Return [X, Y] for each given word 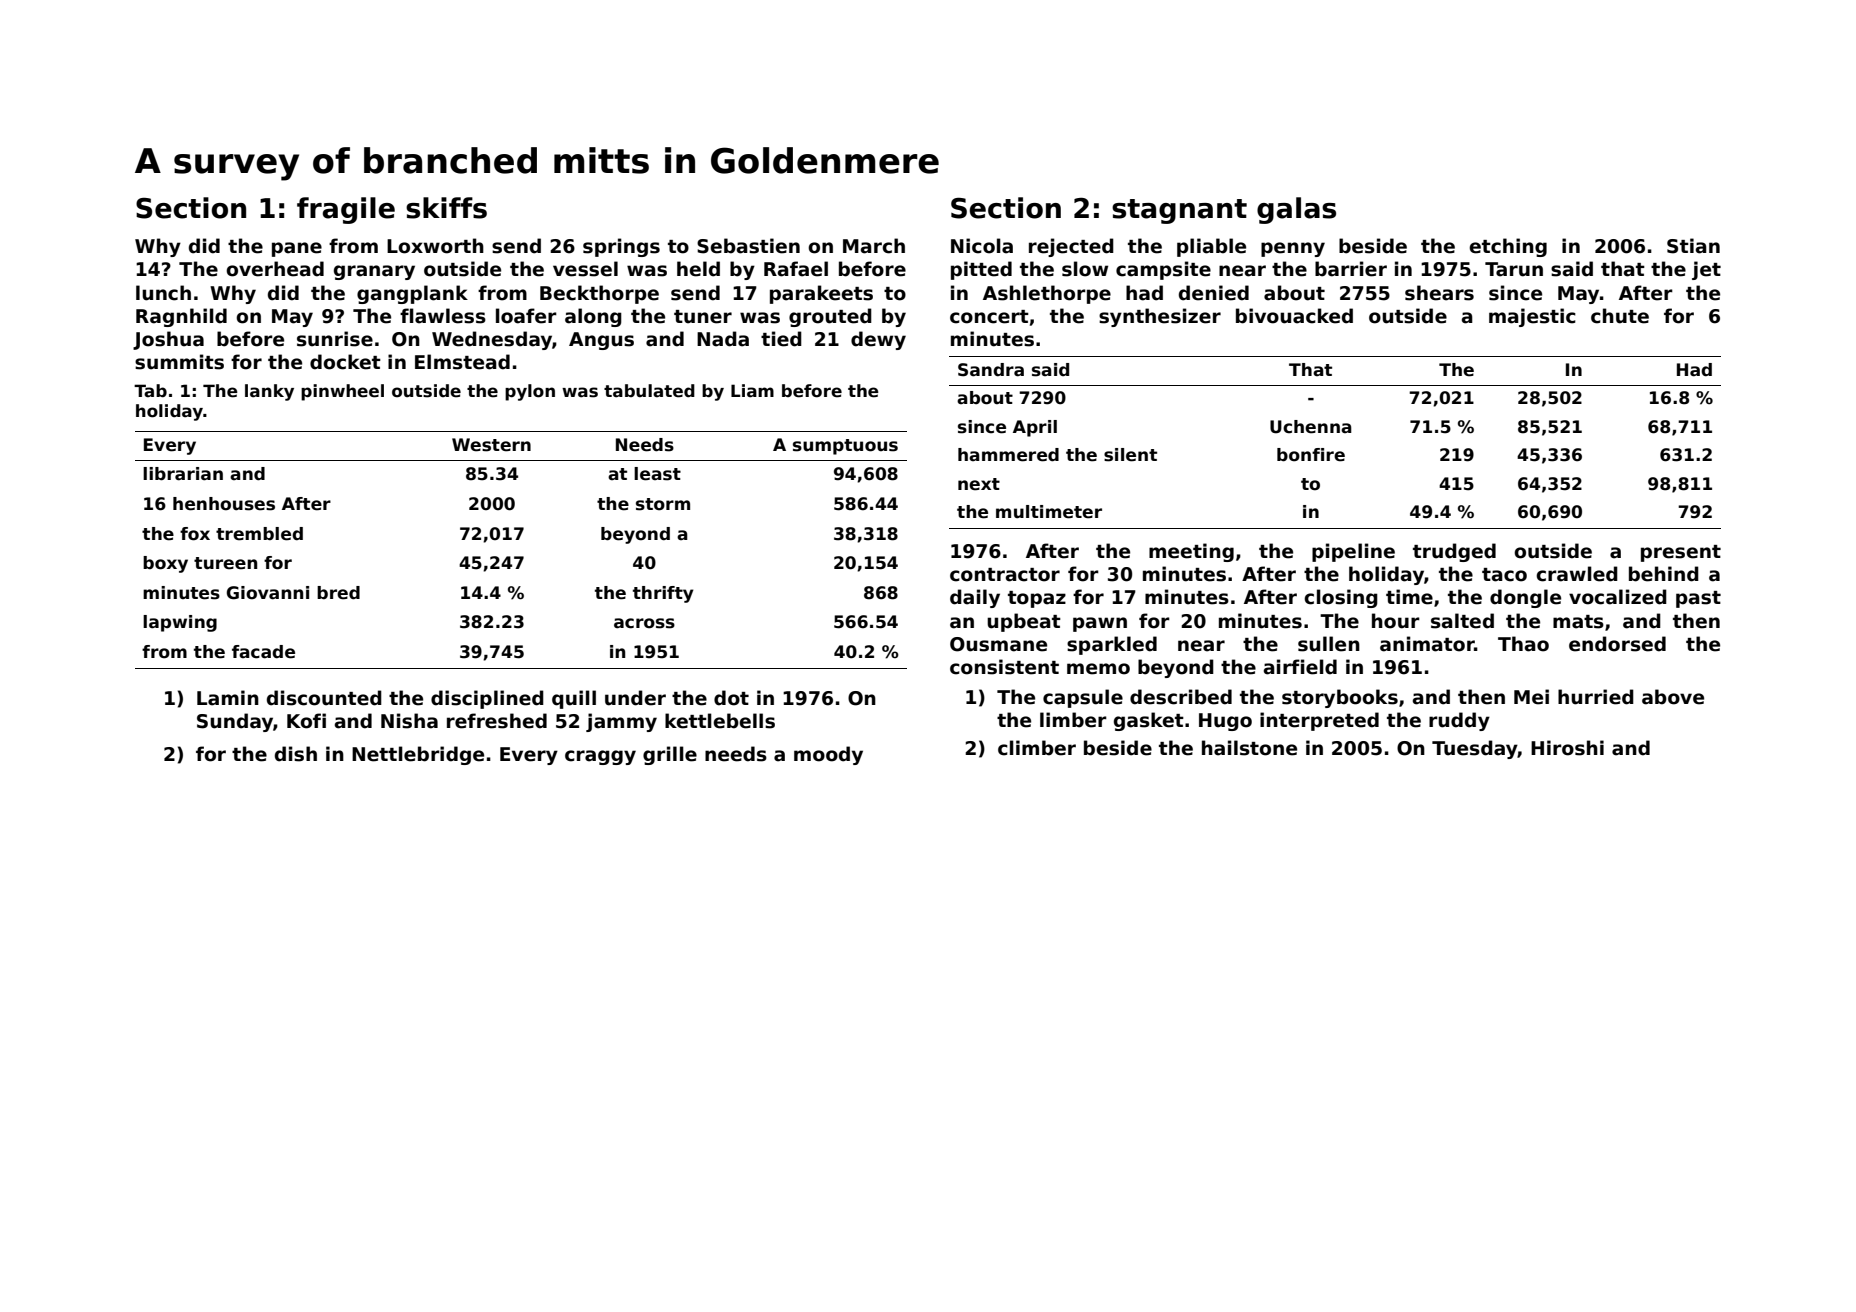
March [874, 246]
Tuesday [1475, 749]
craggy [600, 757]
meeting [1191, 552]
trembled [259, 534]
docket [345, 362]
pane [297, 249]
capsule [1083, 698]
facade [263, 652]
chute [1620, 316]
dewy [878, 340]
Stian [1693, 246]
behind [1664, 574]
